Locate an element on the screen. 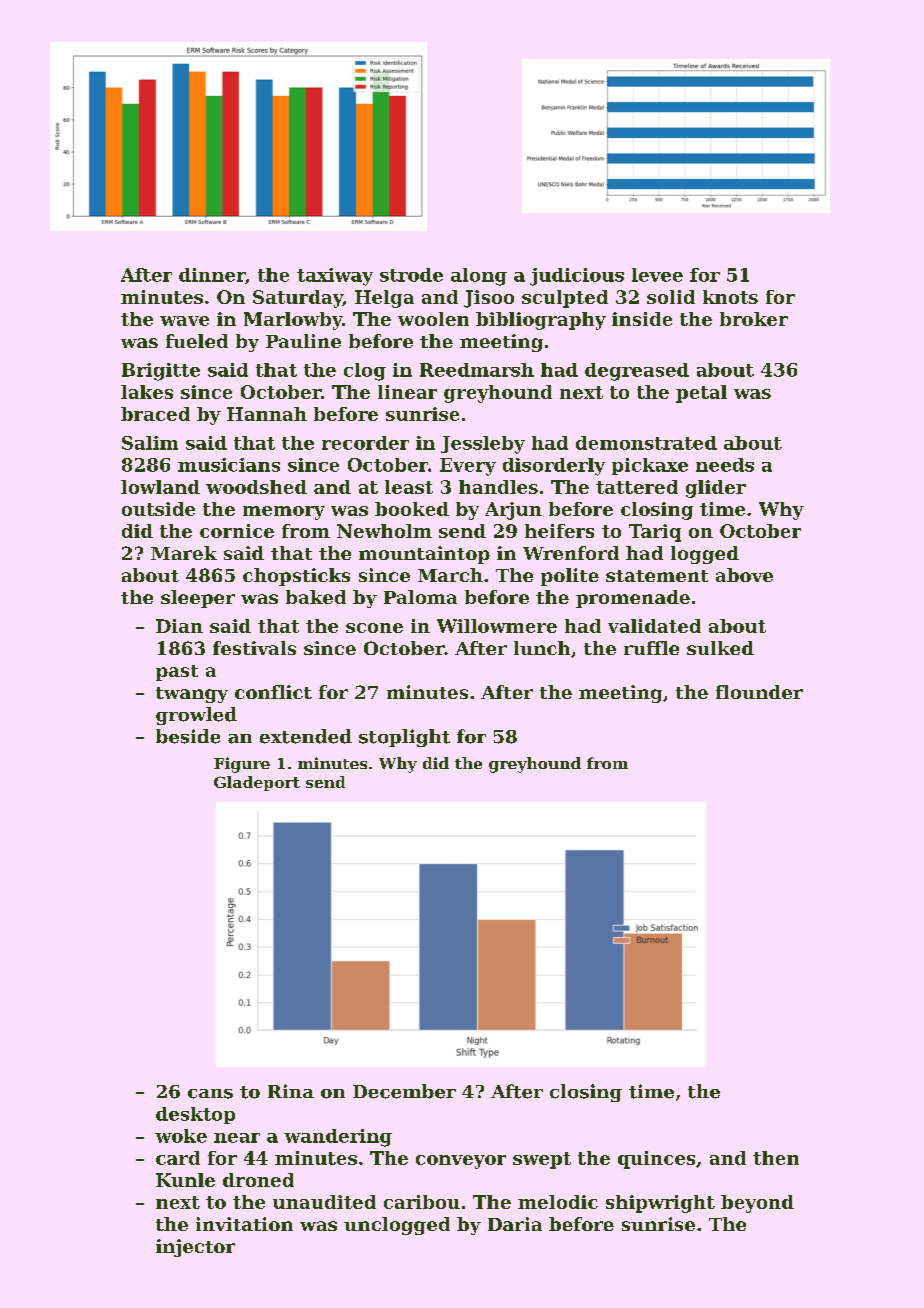  Dian is located at coordinates (179, 626).
